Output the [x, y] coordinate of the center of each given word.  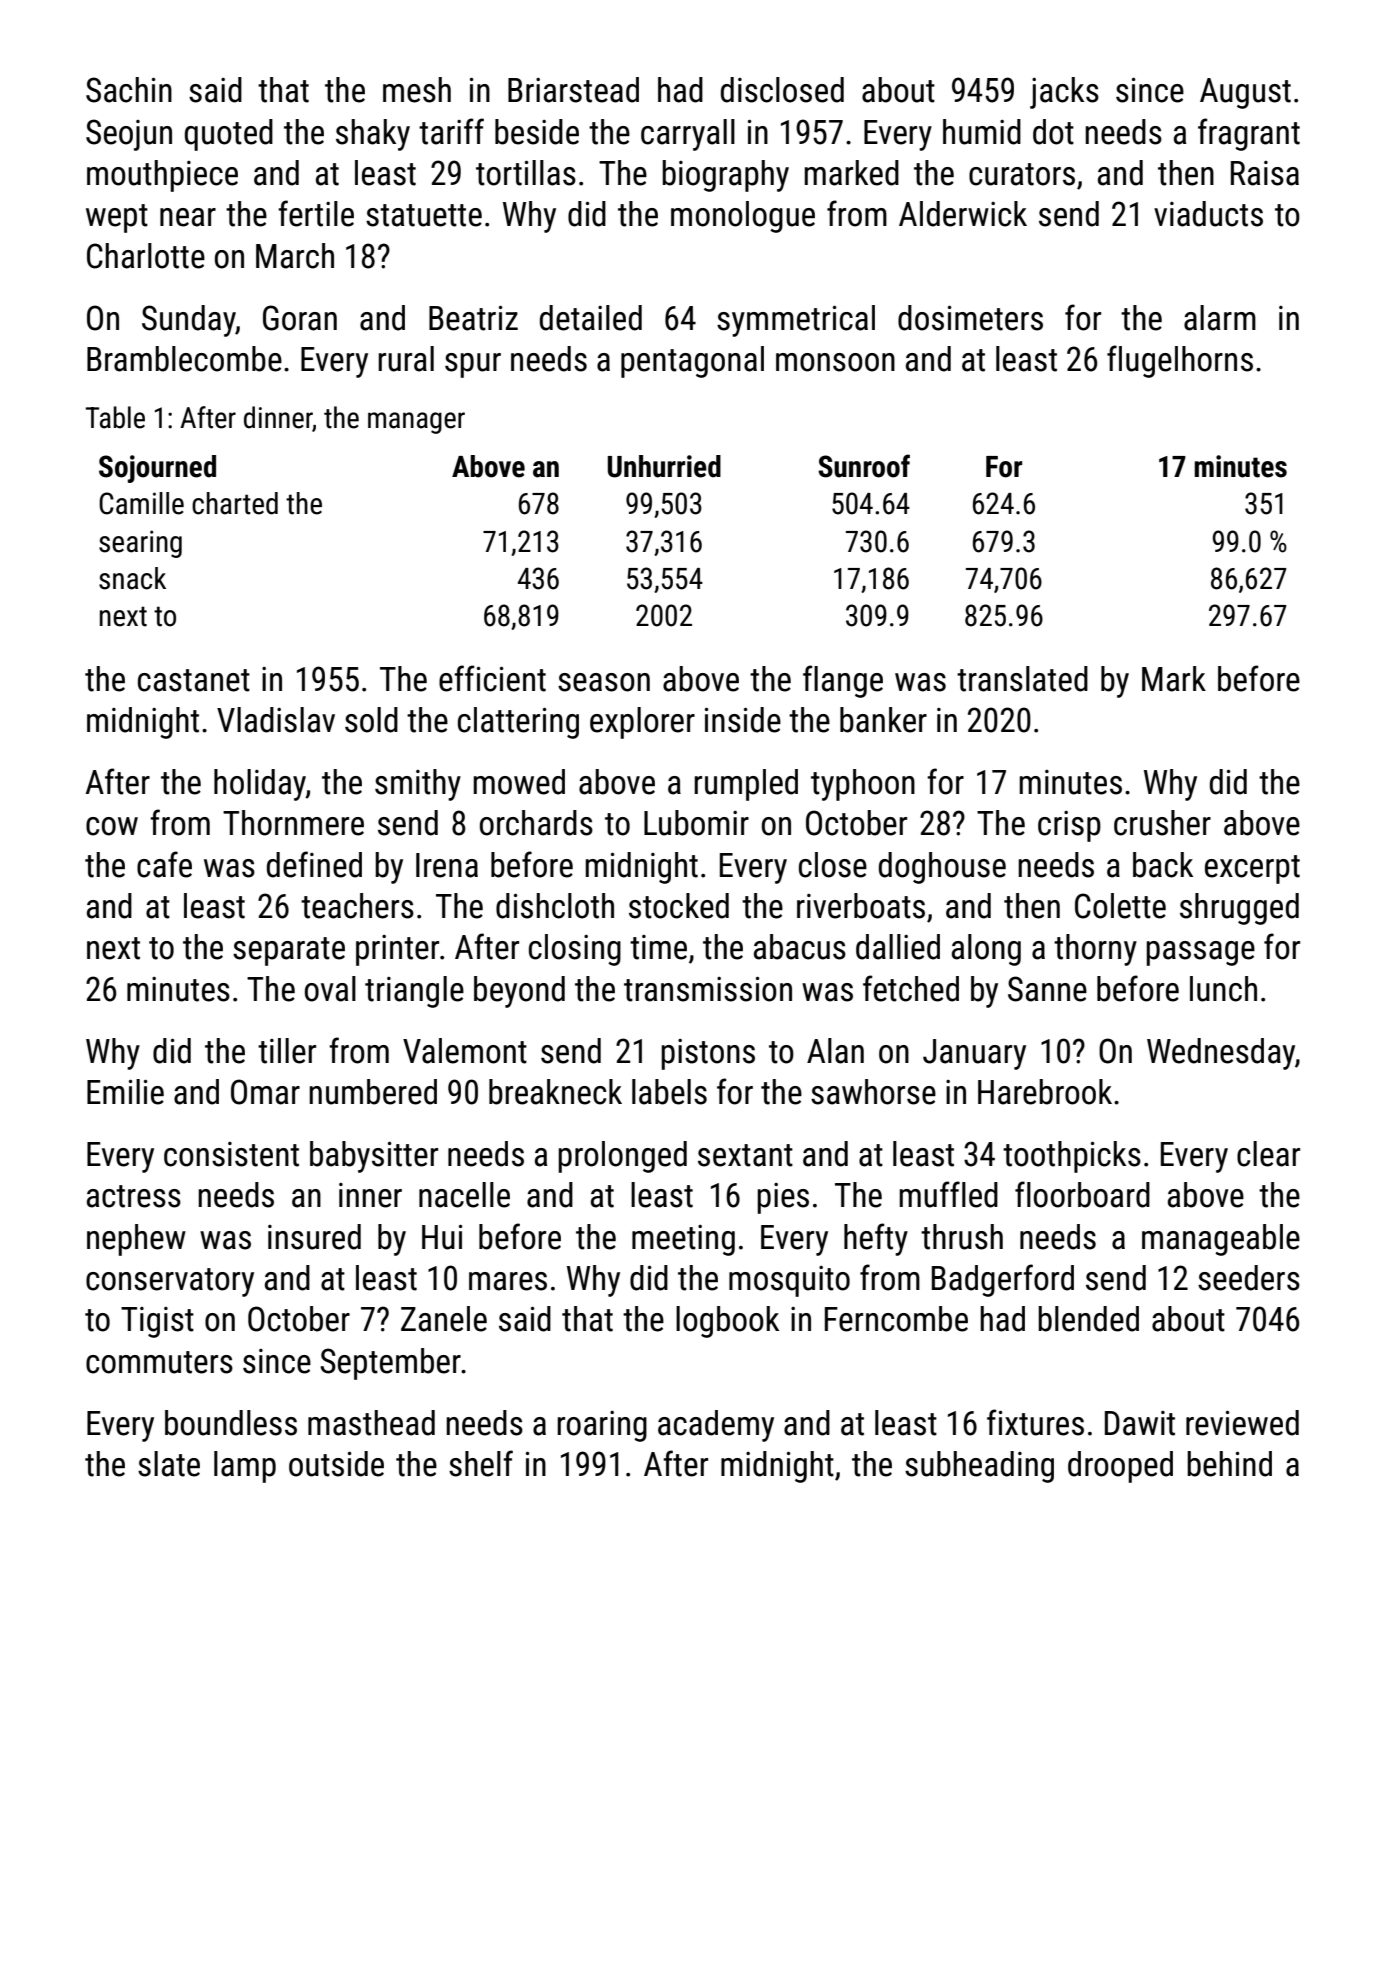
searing [140, 544]
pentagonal [692, 362]
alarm [1220, 318]
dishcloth [555, 906]
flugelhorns [1180, 361]
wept [117, 218]
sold [371, 720]
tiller [287, 1051]
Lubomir [696, 823]
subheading [979, 1467]
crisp [1069, 826]
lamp [245, 1467]
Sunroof [864, 466]
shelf [481, 1463]
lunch [1223, 989]
